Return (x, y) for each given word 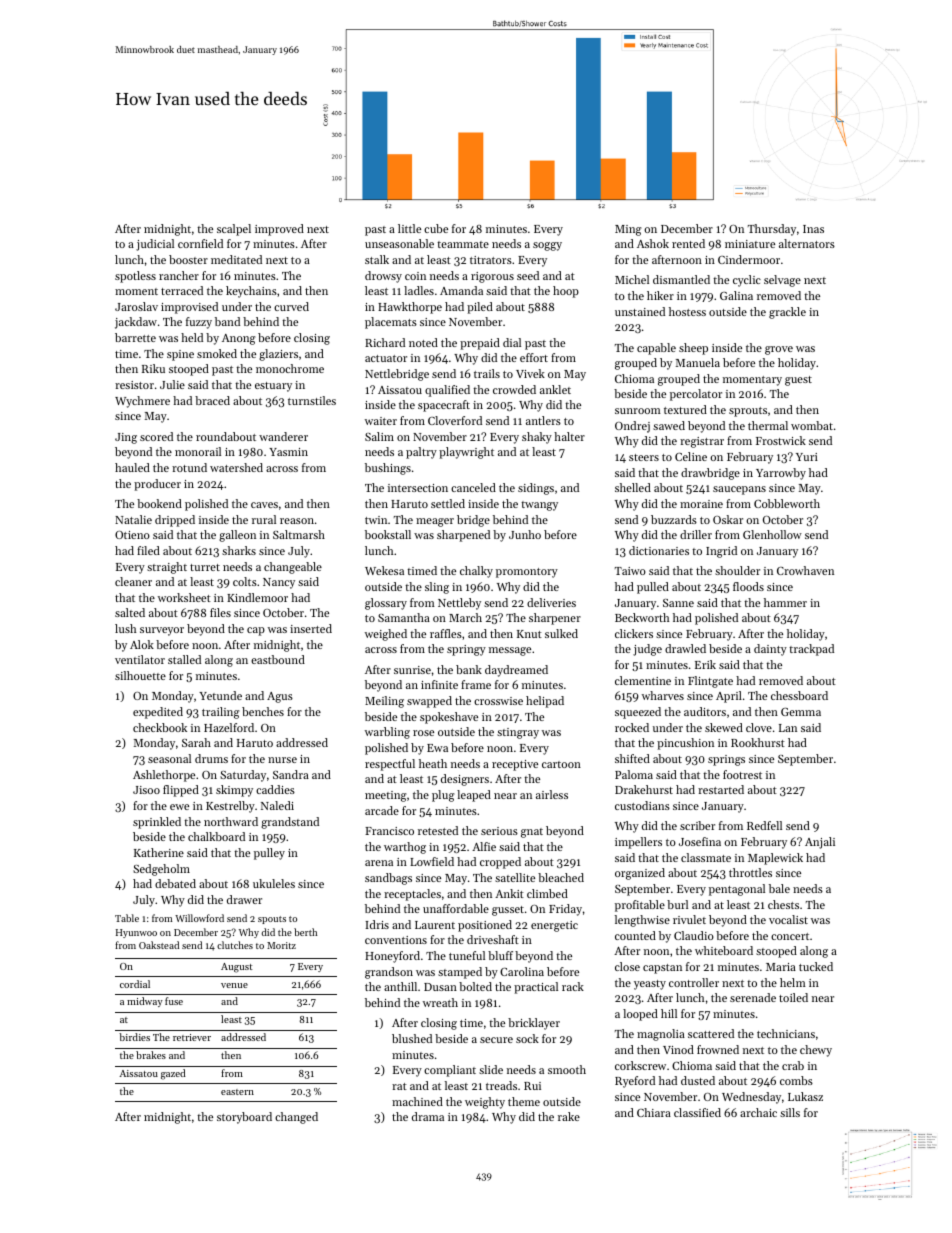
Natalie (133, 519)
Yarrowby (781, 474)
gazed (173, 1074)
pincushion (685, 744)
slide (491, 1069)
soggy (547, 246)
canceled (473, 487)
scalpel (234, 230)
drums (211, 758)
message (510, 651)
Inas (813, 229)
